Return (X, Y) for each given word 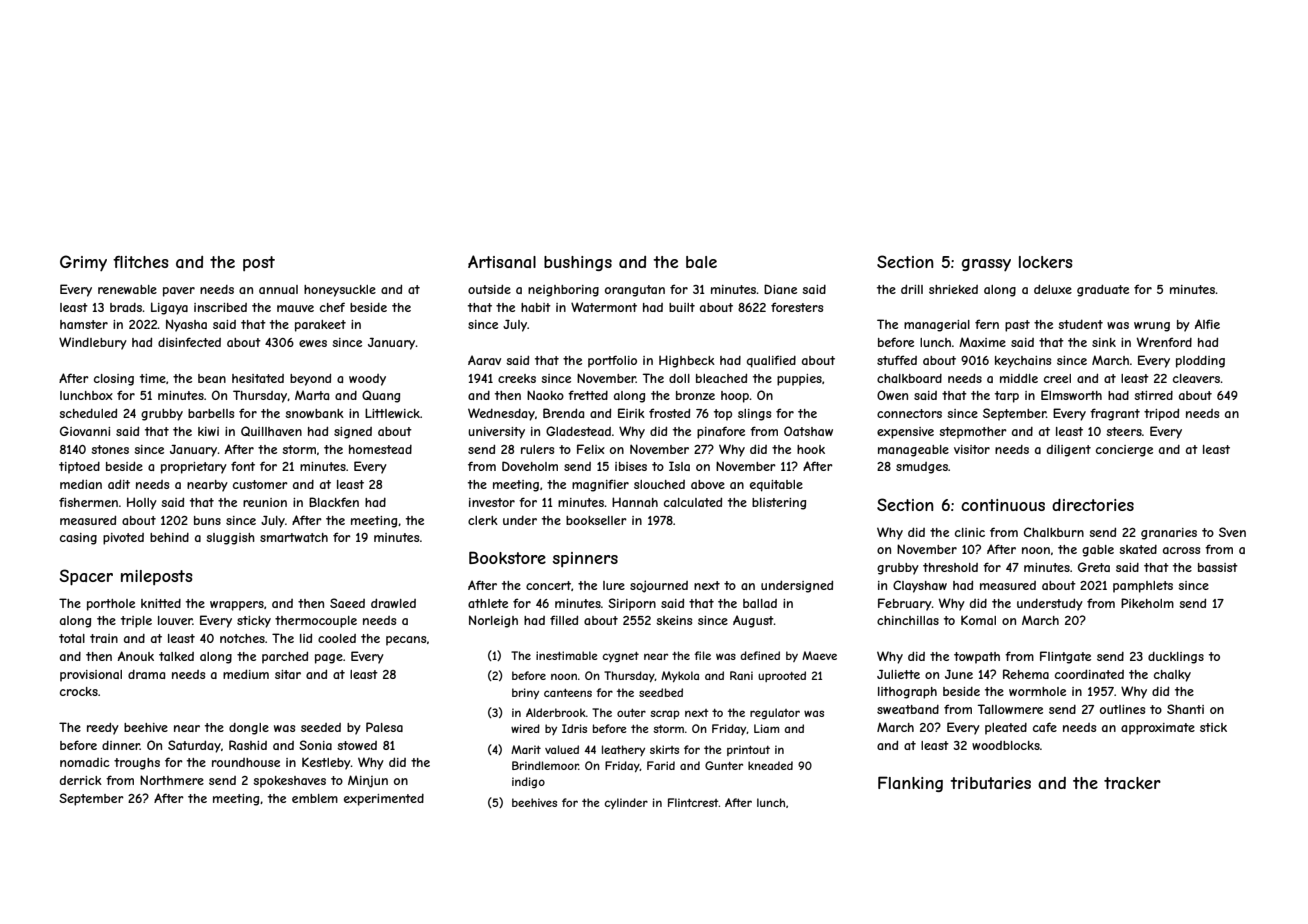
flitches (141, 262)
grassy (986, 265)
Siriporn (632, 604)
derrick (81, 780)
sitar (288, 674)
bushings (578, 263)
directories (1093, 505)
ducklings (1176, 658)
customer (260, 484)
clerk (483, 520)
